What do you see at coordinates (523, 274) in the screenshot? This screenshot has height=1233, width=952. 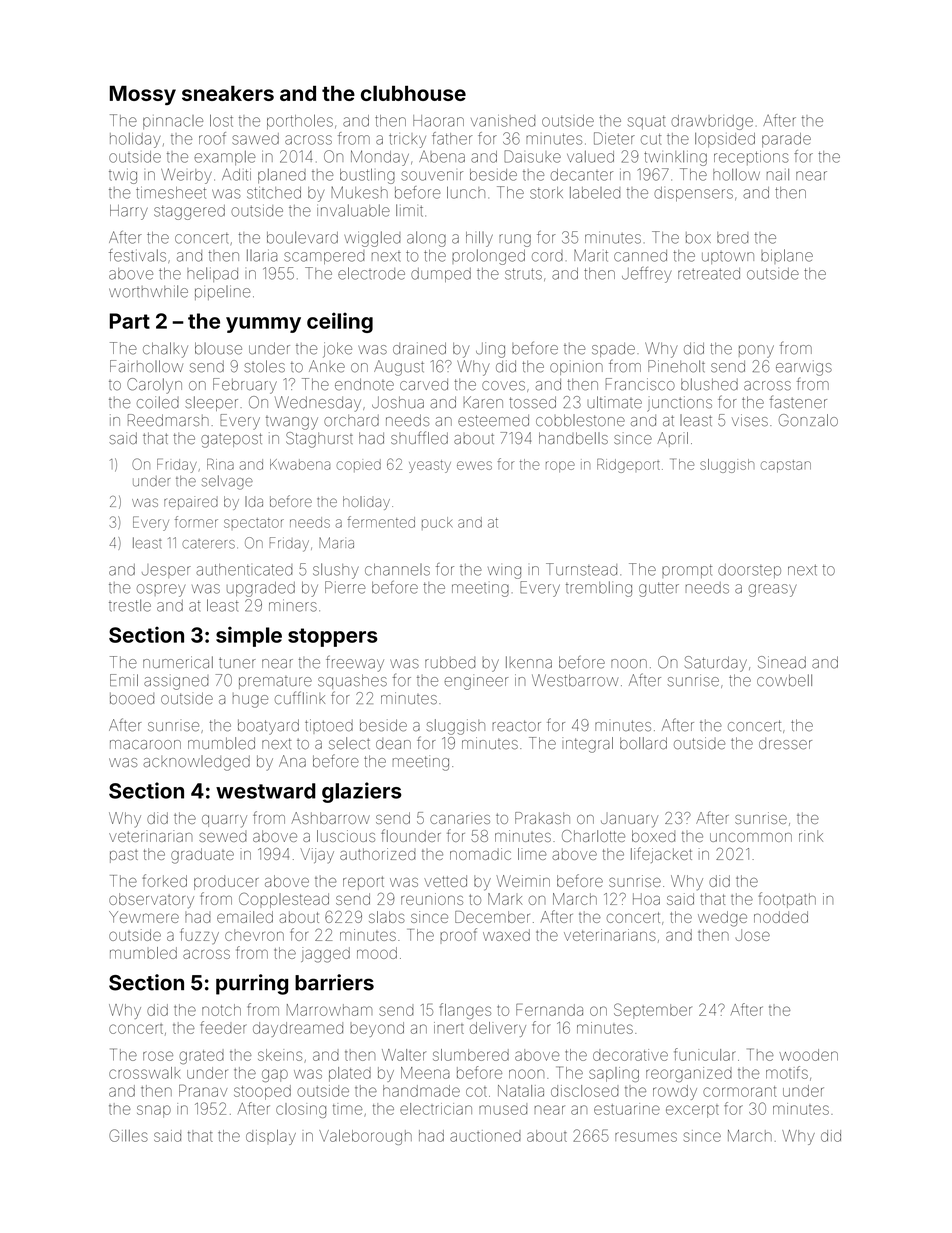 I see `struts` at bounding box center [523, 274].
